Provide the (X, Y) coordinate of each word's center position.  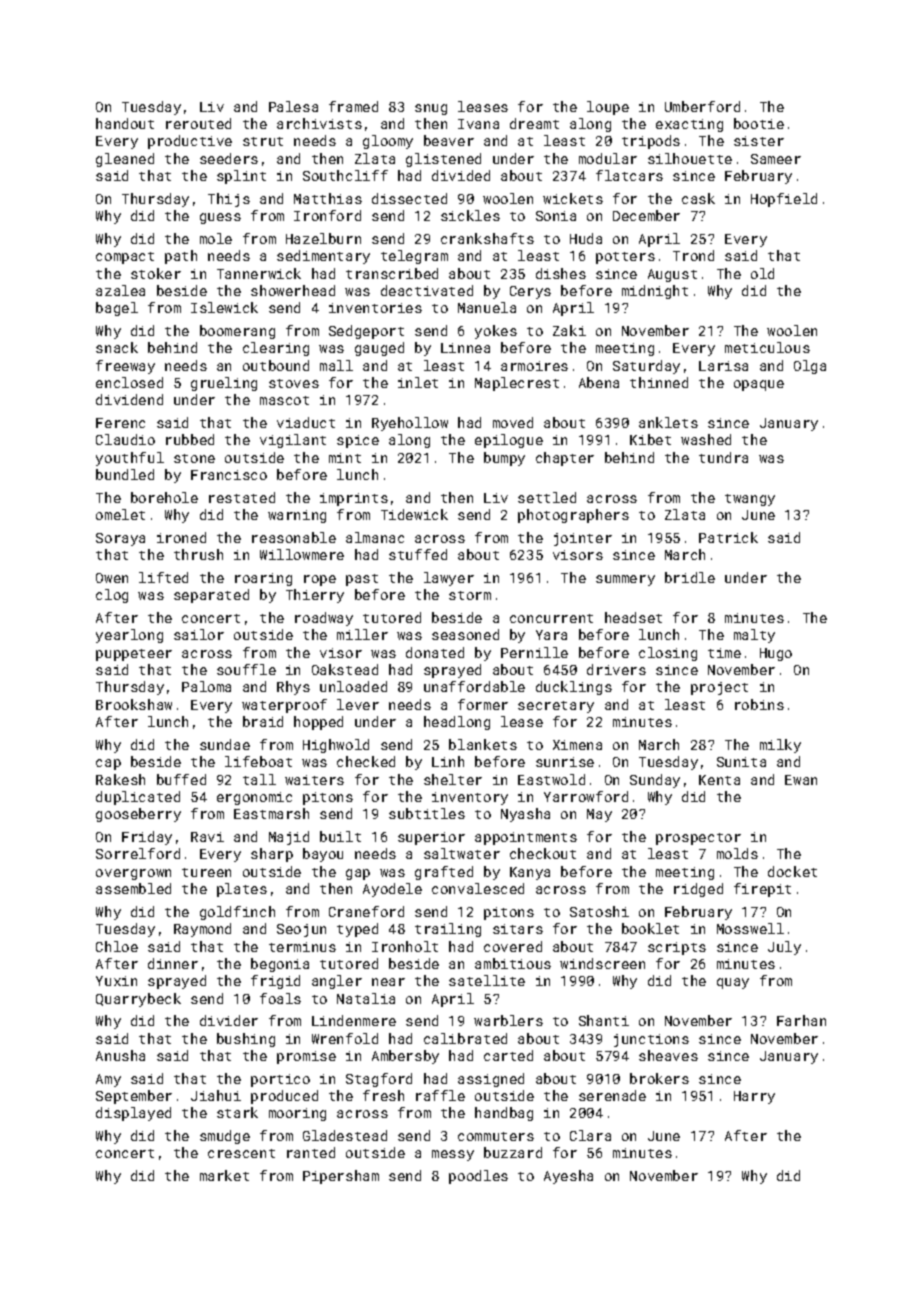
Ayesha (568, 1177)
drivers (616, 669)
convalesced (478, 888)
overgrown (133, 874)
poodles (478, 1177)
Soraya (120, 539)
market (224, 1175)
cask (698, 198)
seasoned (465, 634)
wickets (573, 198)
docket (792, 871)
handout (125, 123)
